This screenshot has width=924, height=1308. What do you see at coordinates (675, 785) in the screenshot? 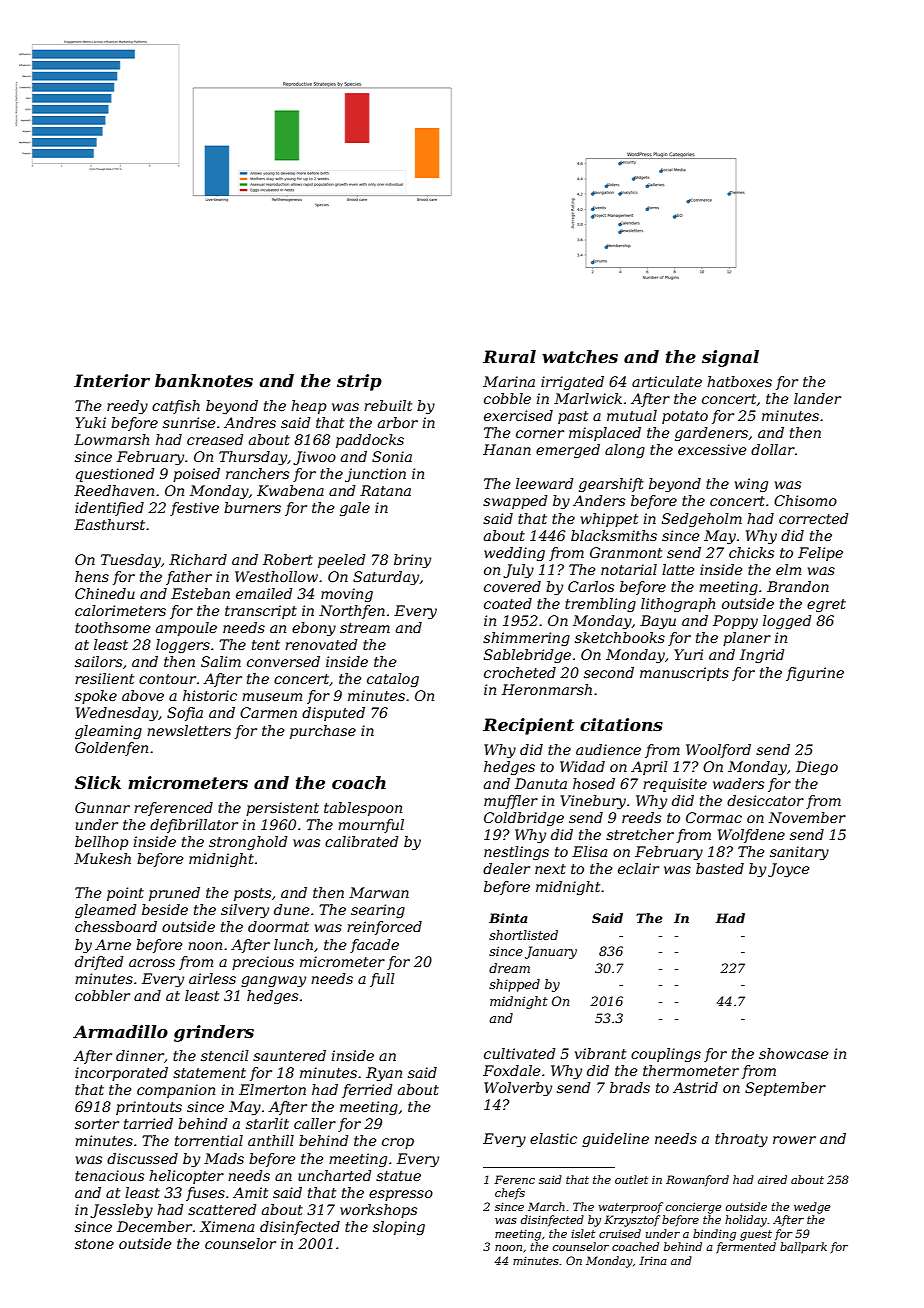
I see `requisite` at bounding box center [675, 785].
